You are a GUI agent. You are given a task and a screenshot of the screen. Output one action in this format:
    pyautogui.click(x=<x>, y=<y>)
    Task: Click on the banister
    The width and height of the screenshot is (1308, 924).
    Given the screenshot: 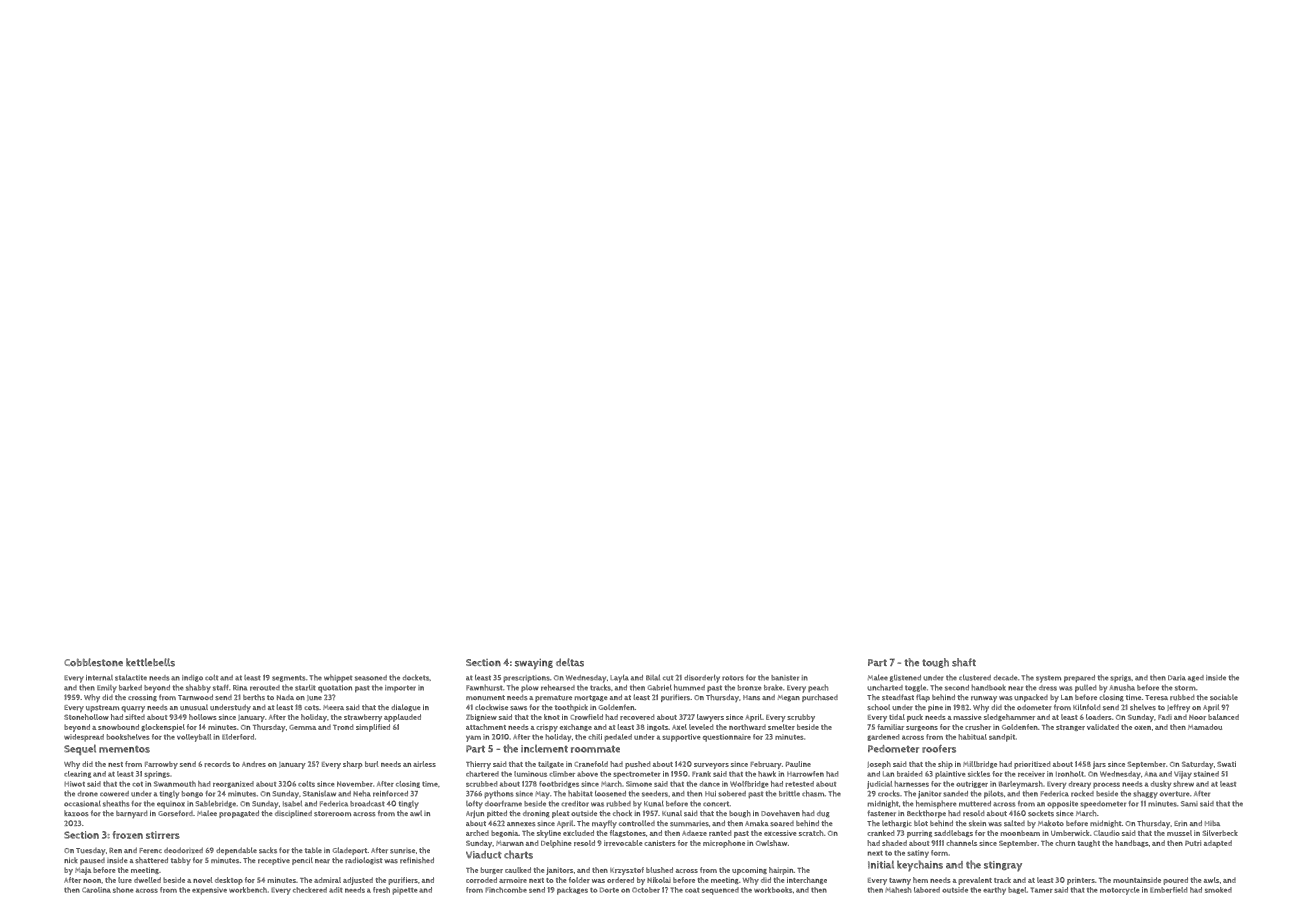 What is the action you would take?
    pyautogui.click(x=785, y=678)
